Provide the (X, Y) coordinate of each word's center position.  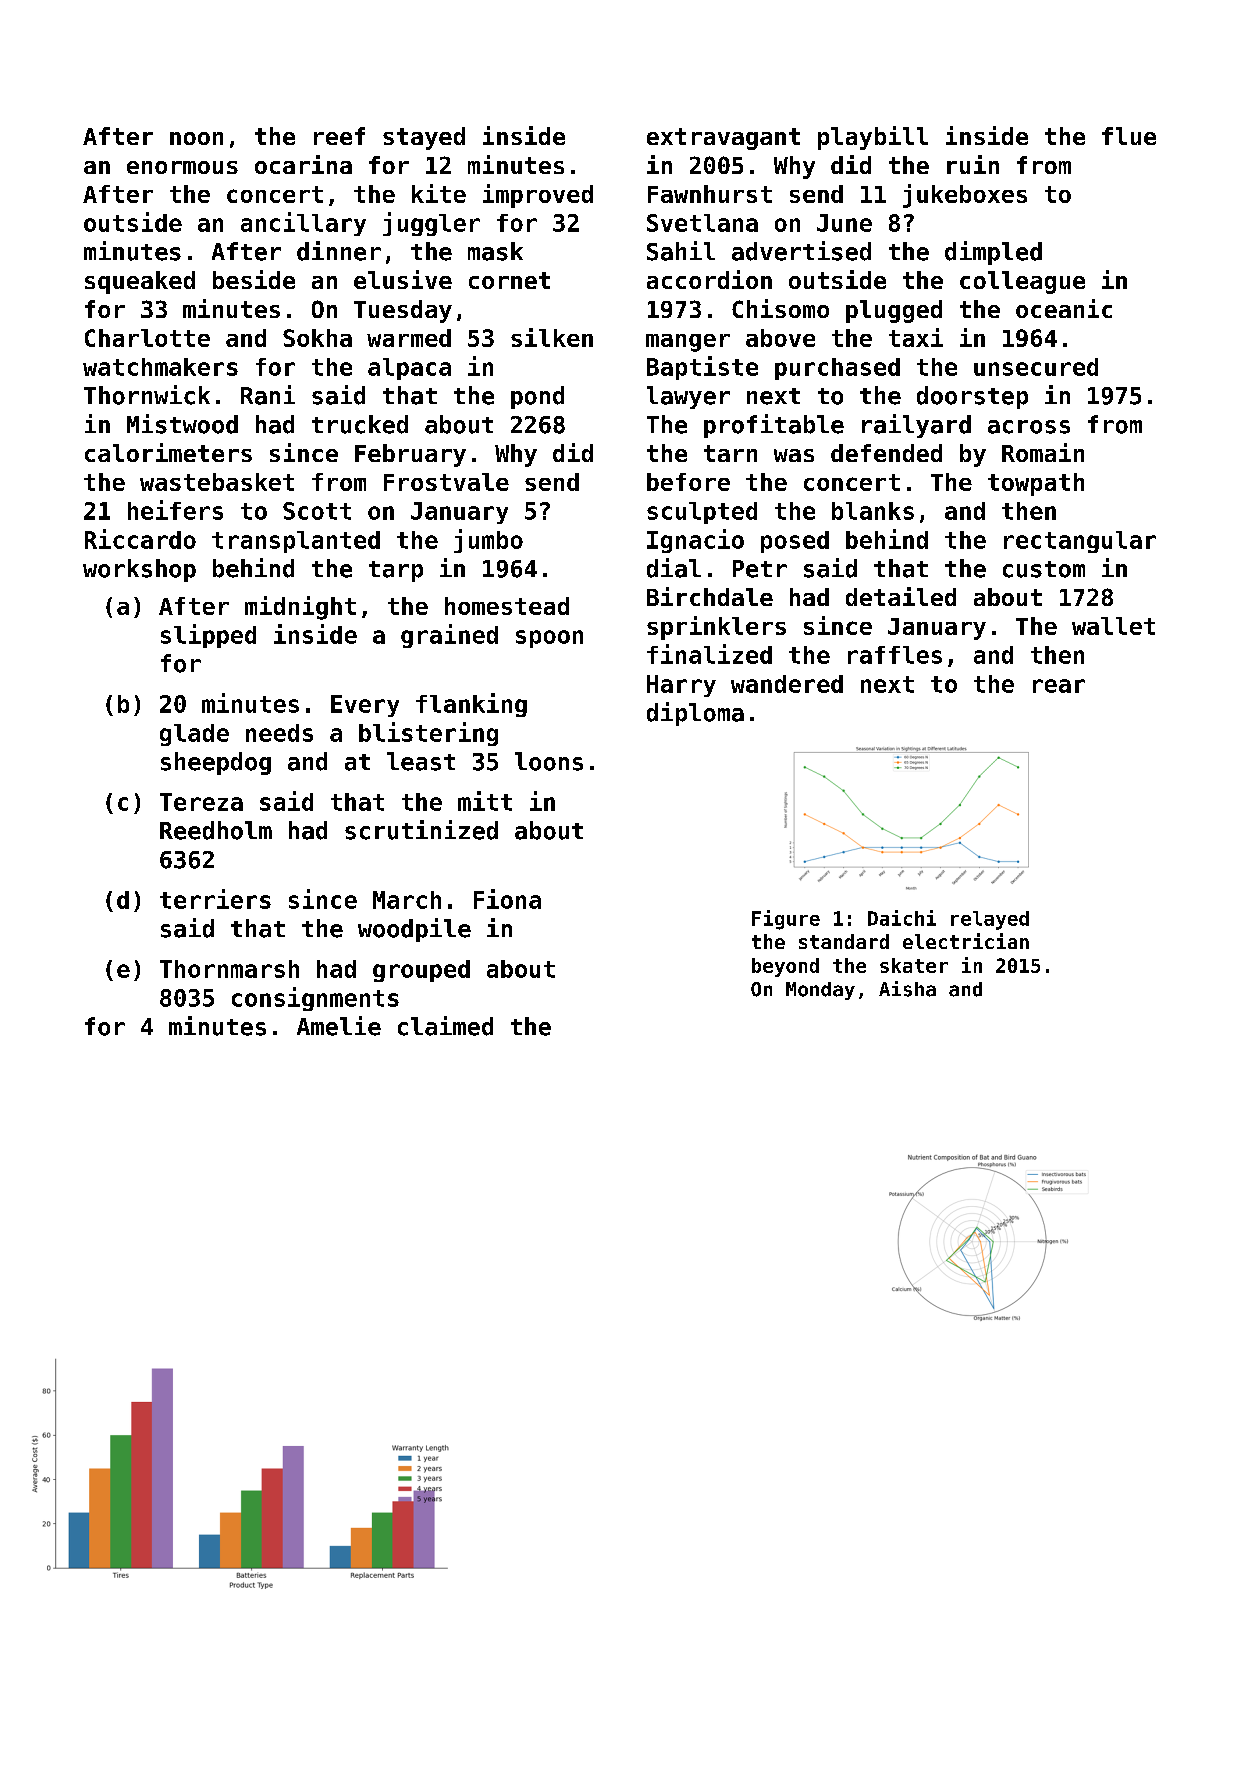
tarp (396, 571)
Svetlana (702, 223)
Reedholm (216, 830)
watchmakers (160, 367)
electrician (966, 941)
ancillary (303, 224)
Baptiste (702, 368)
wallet (1113, 626)
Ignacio (695, 541)
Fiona (507, 899)
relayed (990, 920)
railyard (916, 426)
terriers (215, 899)
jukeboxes (965, 196)
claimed (445, 1026)
